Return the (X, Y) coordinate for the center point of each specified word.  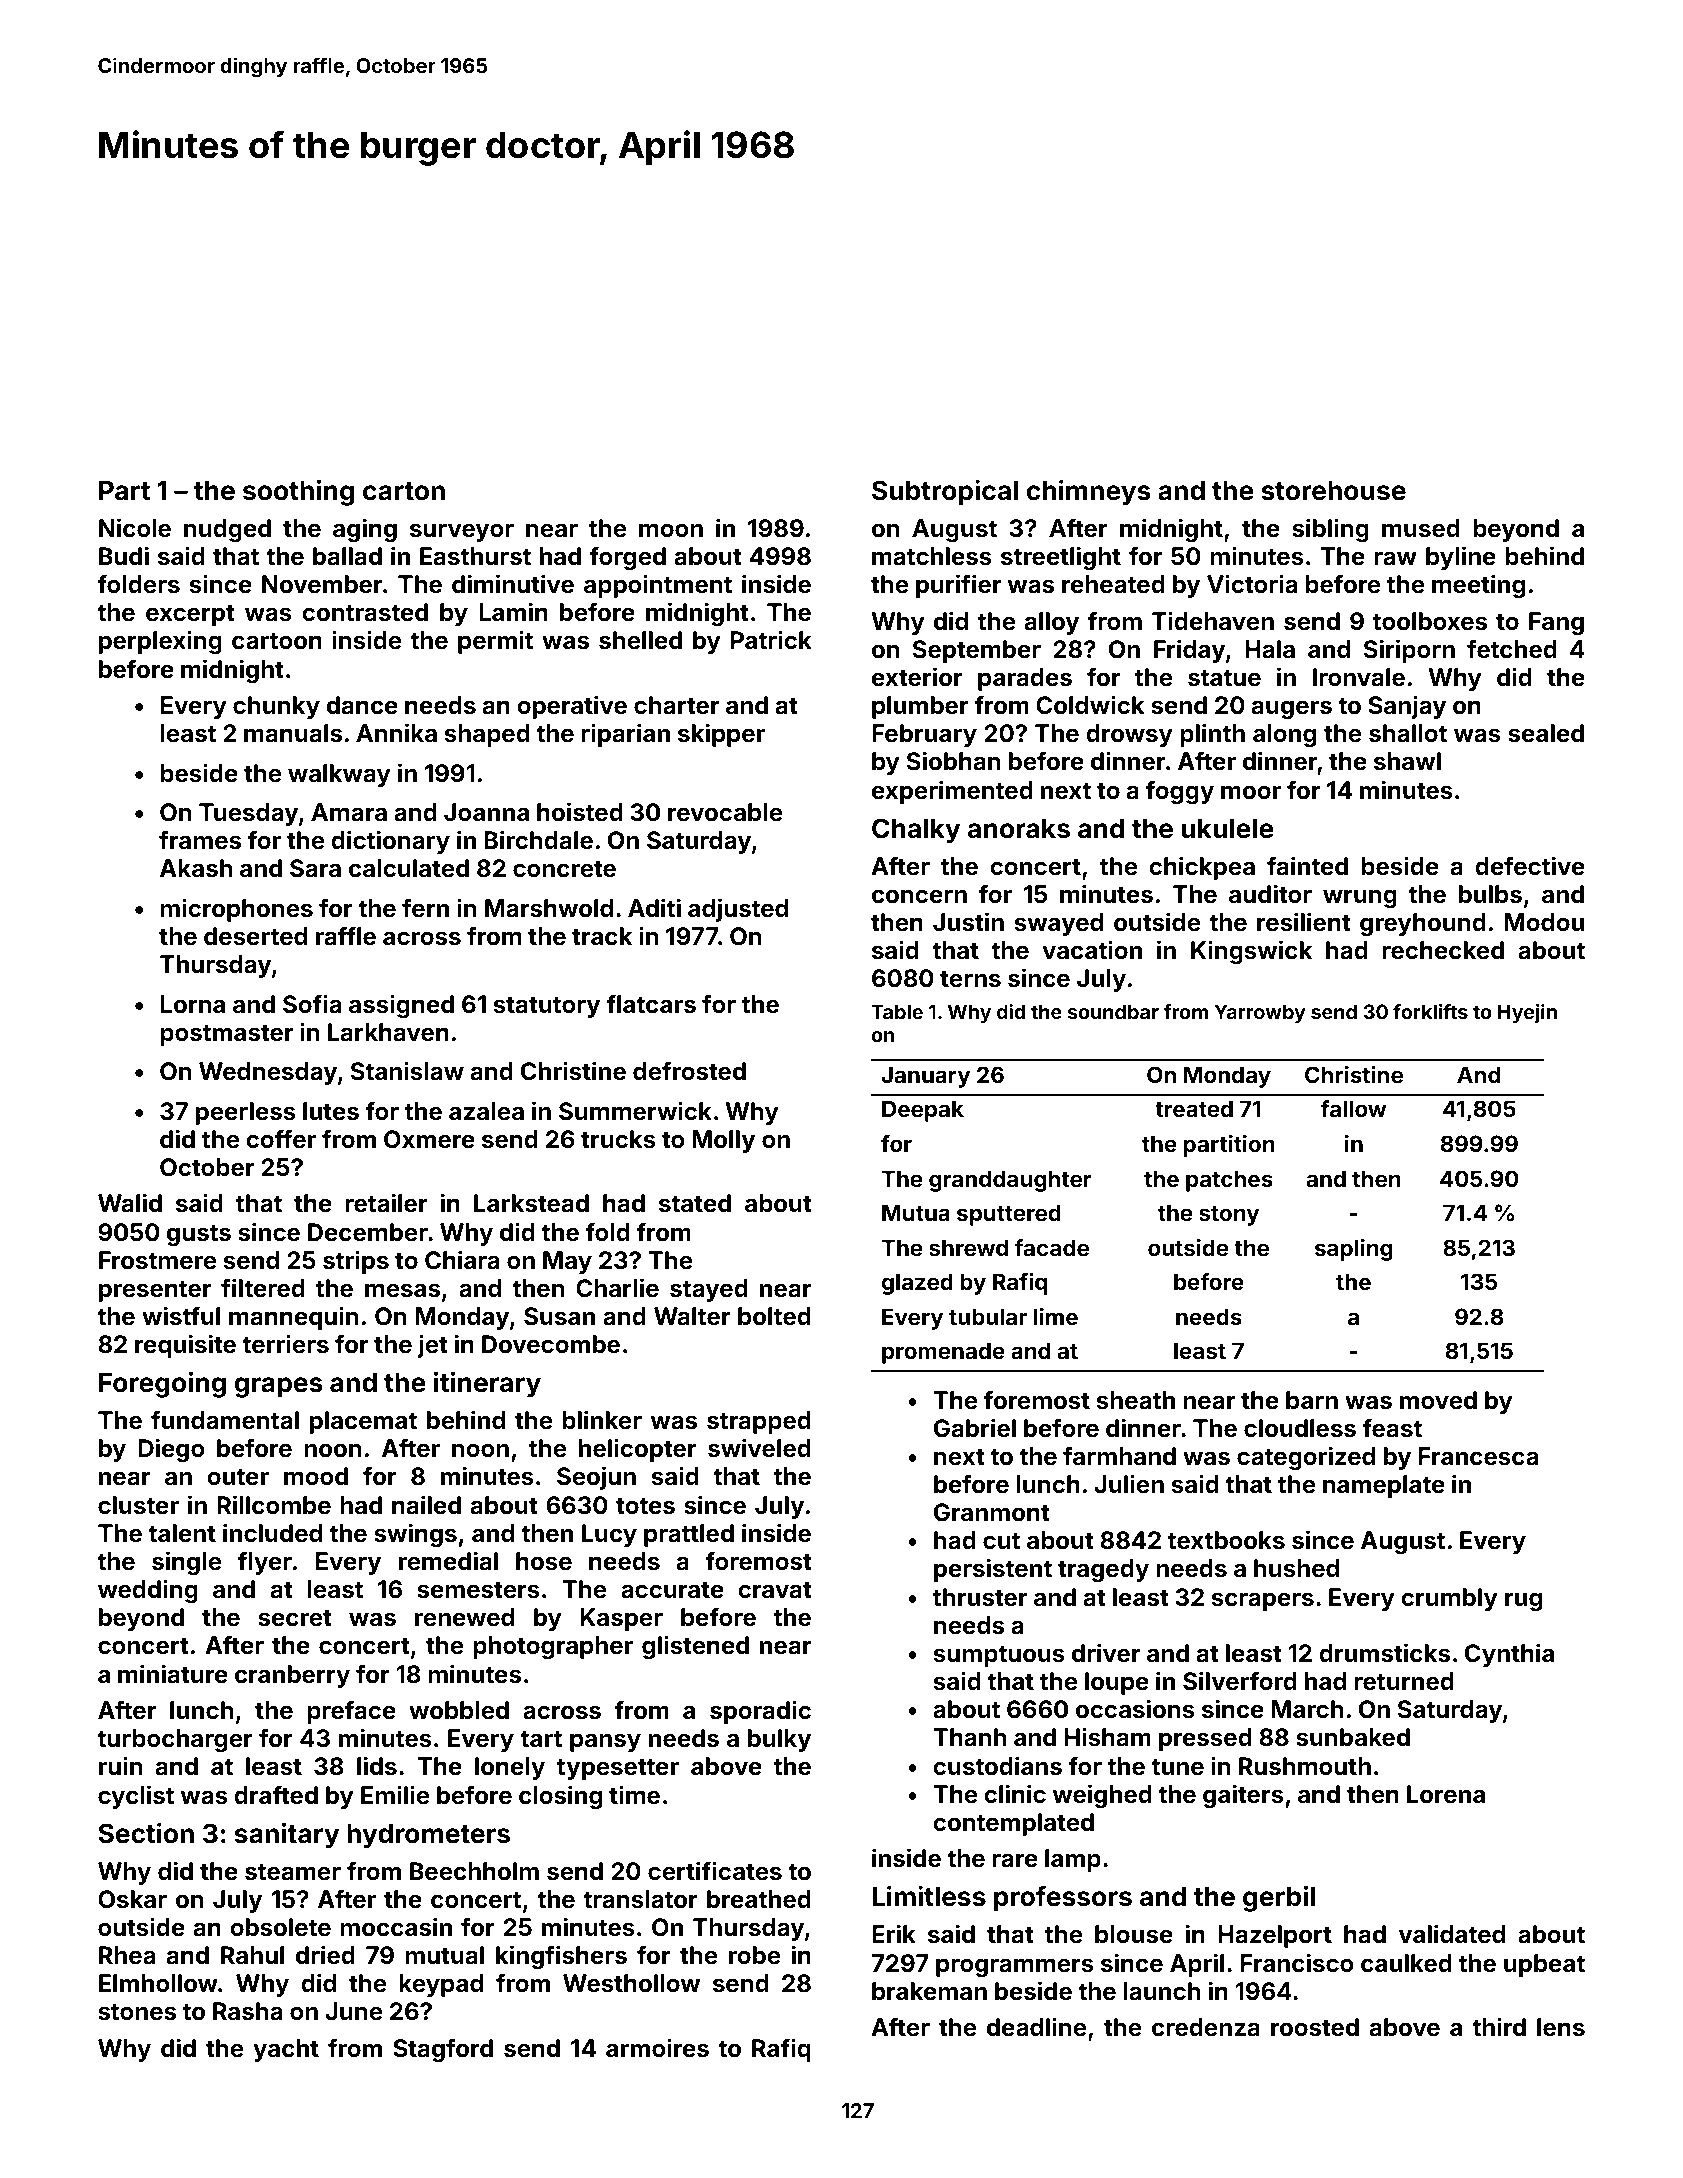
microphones (236, 910)
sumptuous (999, 1656)
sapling (1354, 1250)
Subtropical (945, 492)
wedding (148, 1591)
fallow (1353, 1108)
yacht (286, 2050)
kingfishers (561, 1957)
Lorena (1446, 1794)
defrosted (689, 1071)
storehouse (1333, 490)
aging (365, 530)
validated (1452, 1934)
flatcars (651, 1004)
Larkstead (531, 1203)
